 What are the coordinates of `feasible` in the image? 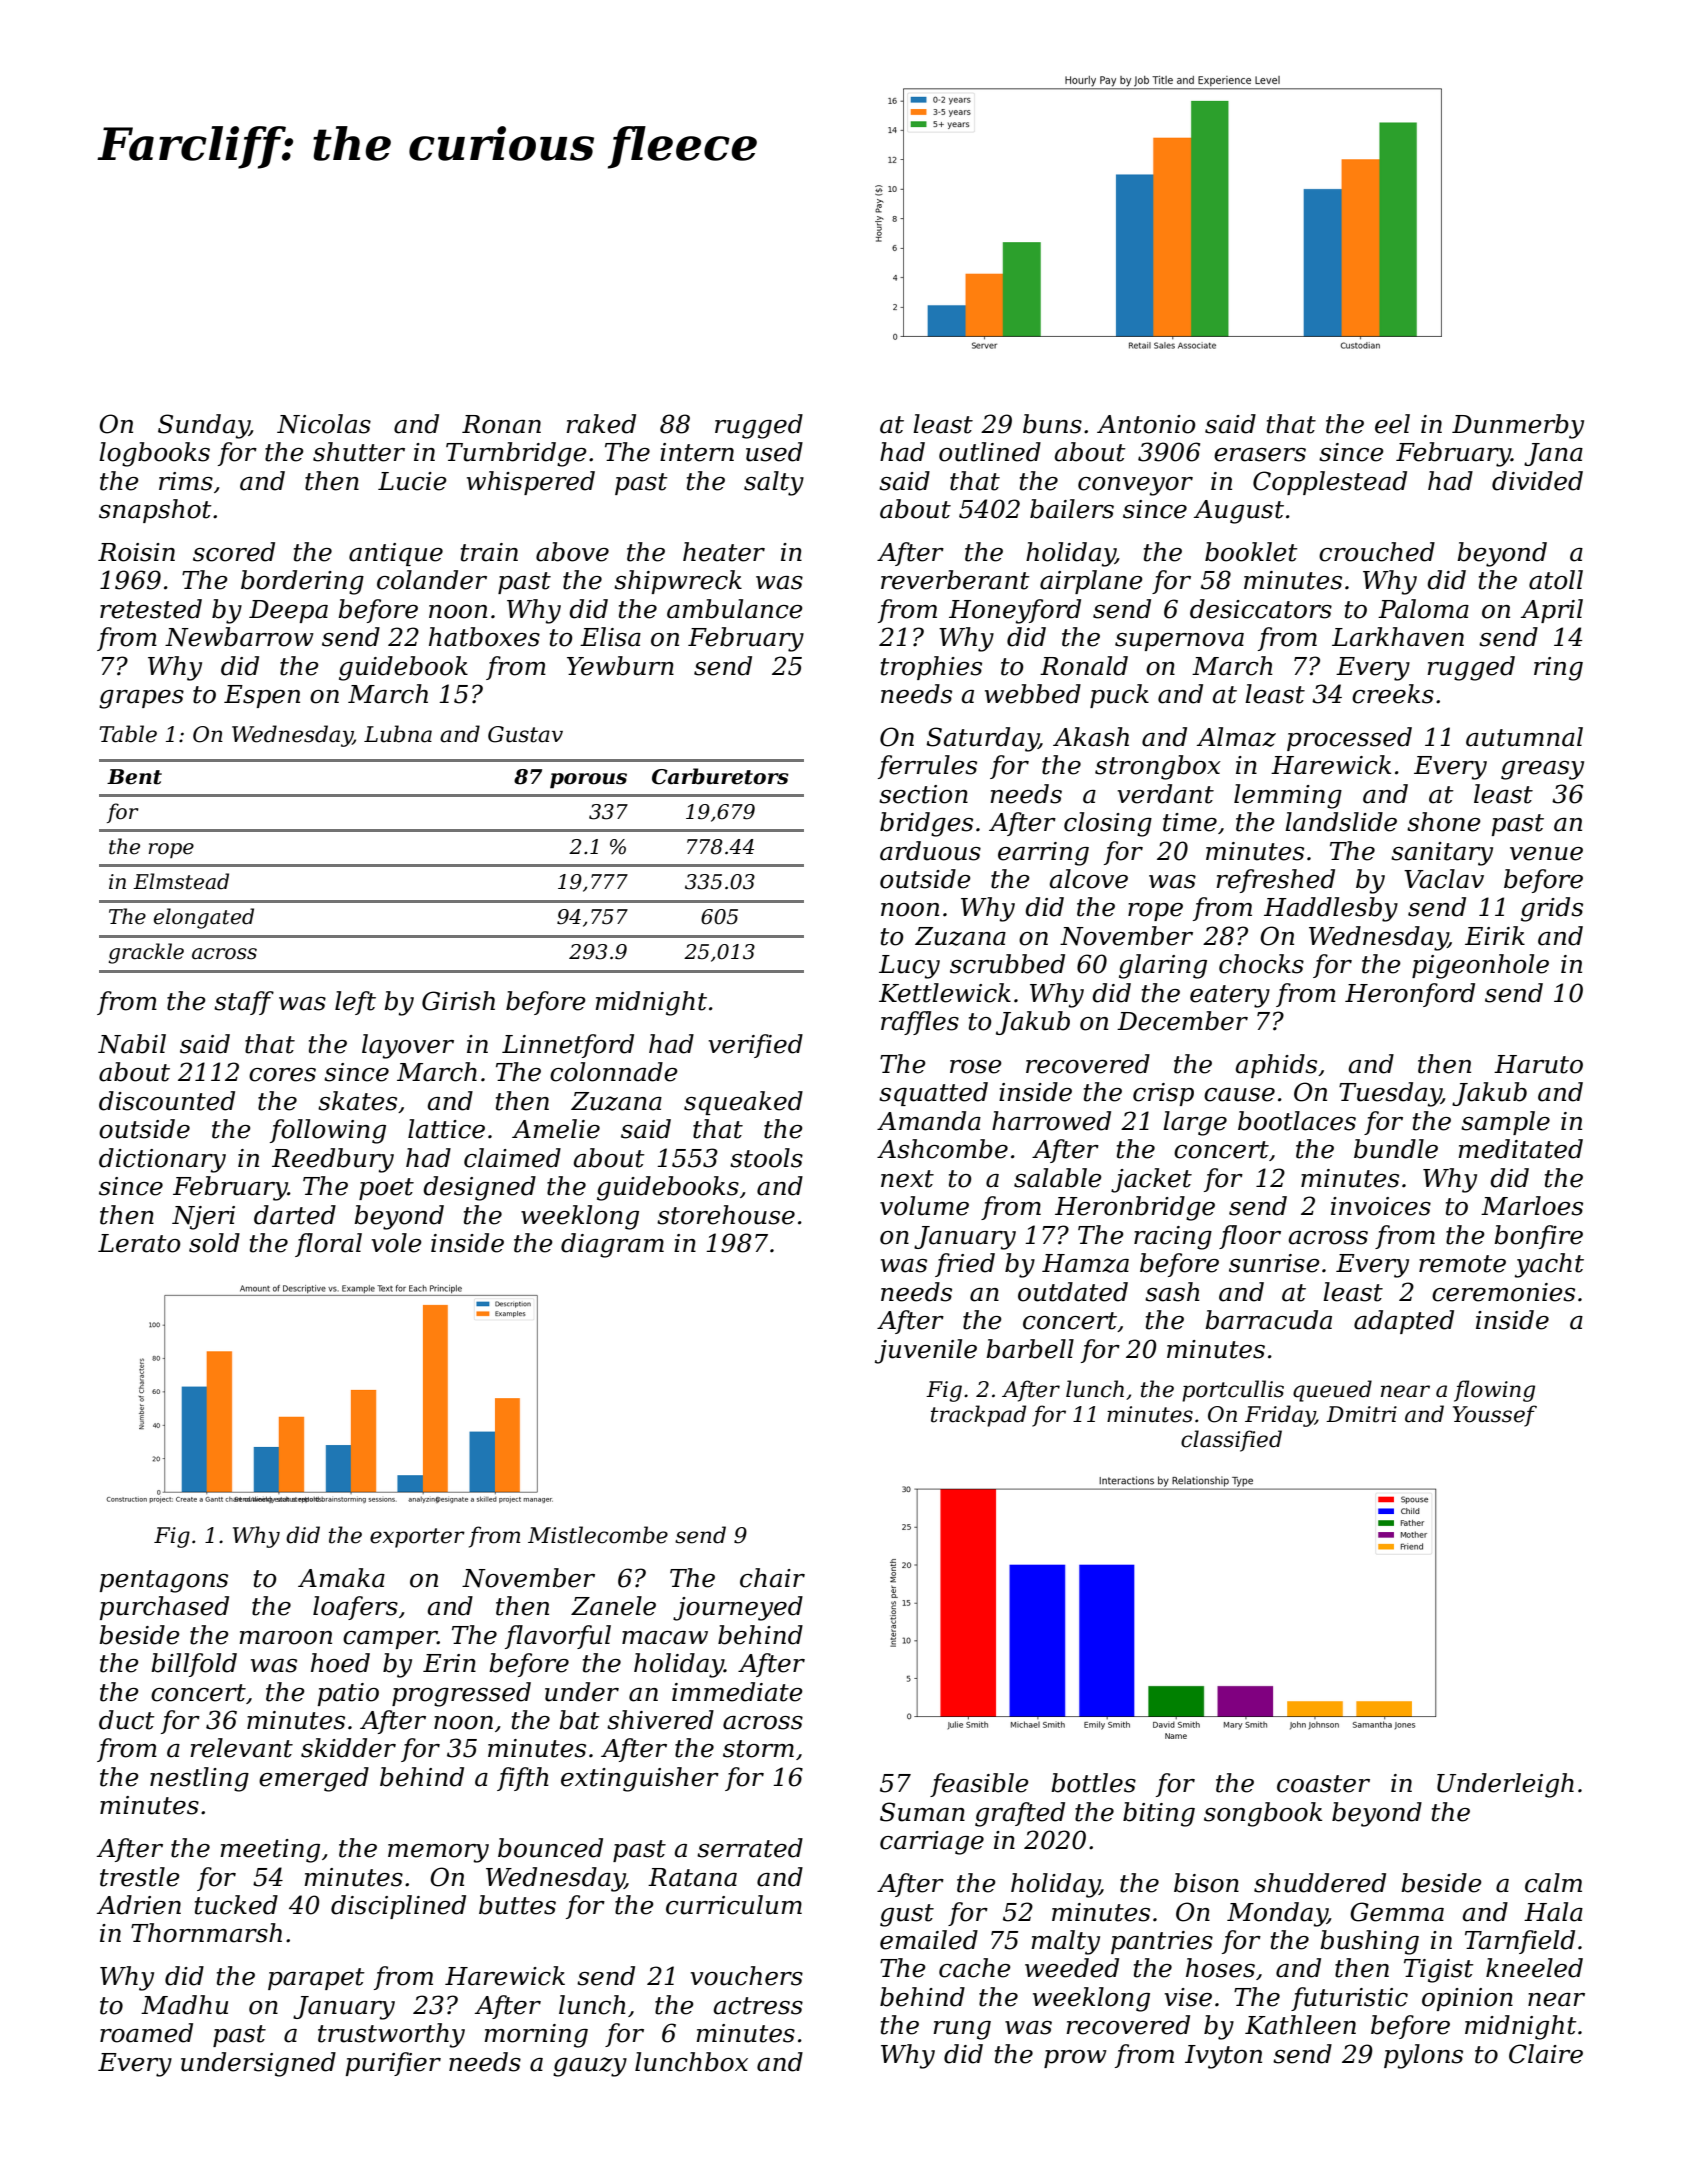 It's located at (979, 1785).
